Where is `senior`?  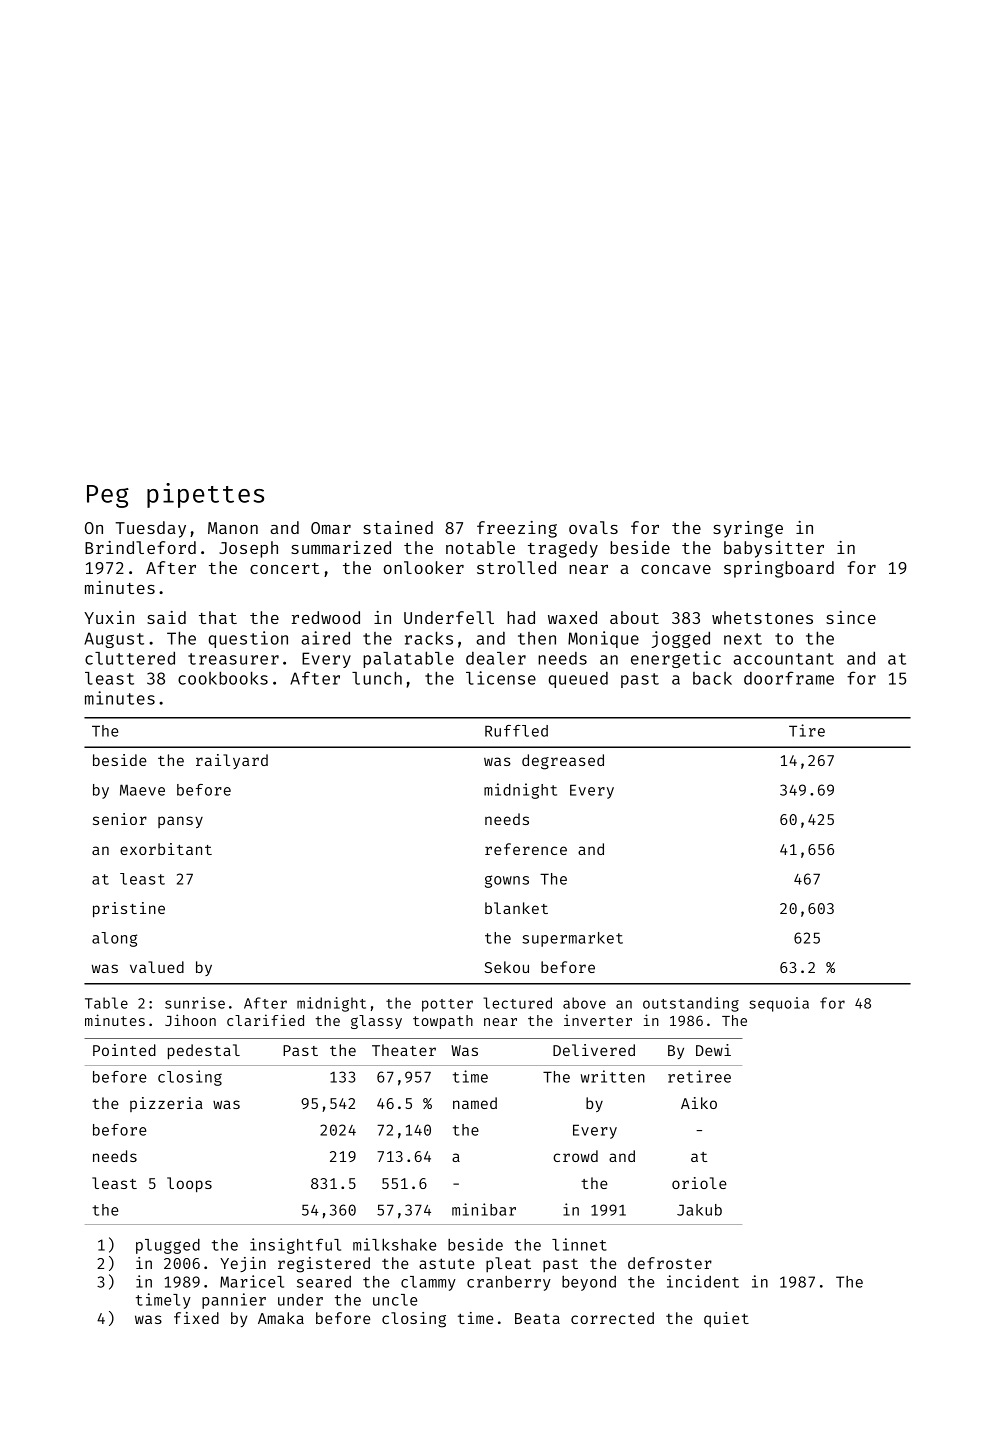 senior is located at coordinates (120, 819).
